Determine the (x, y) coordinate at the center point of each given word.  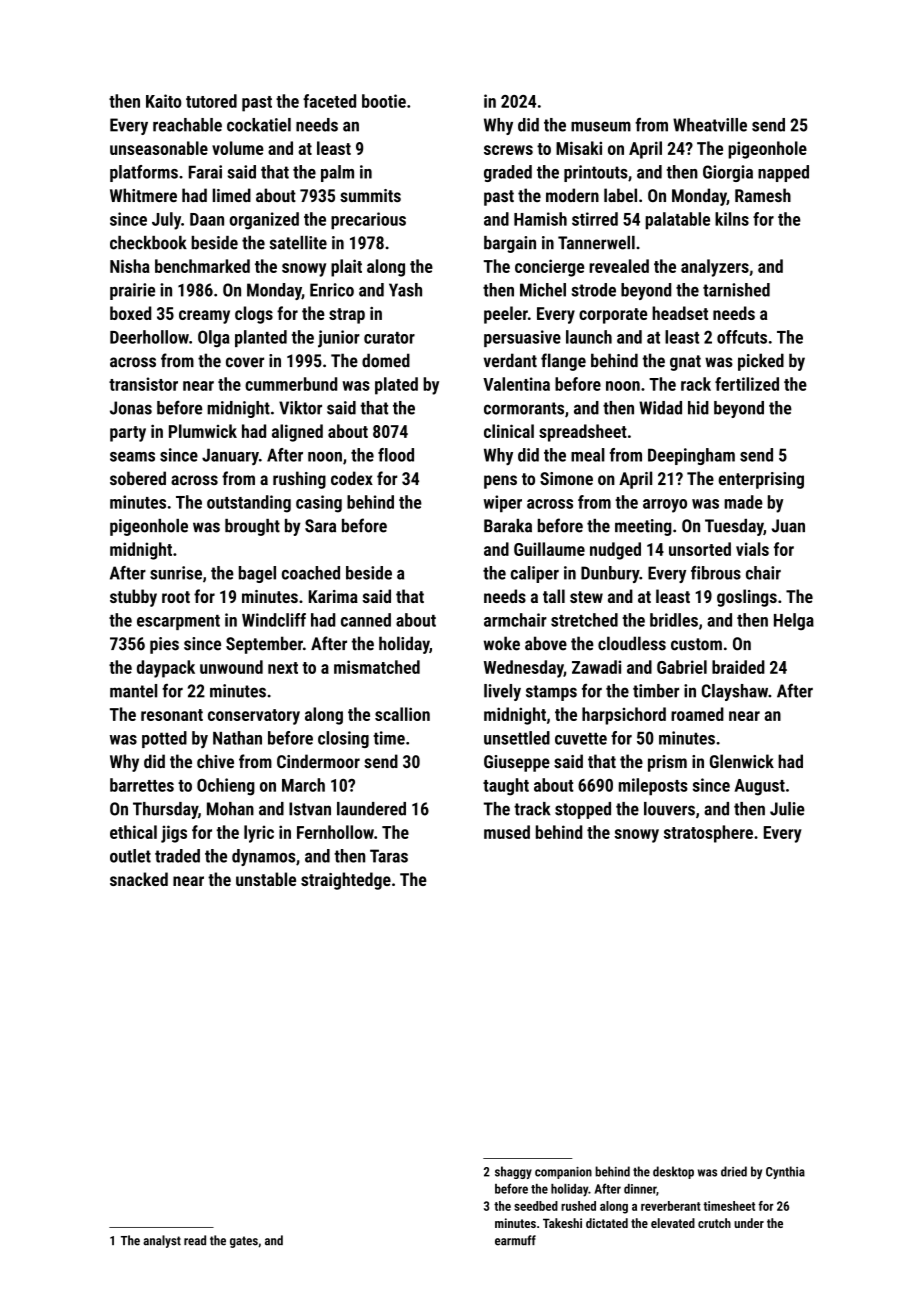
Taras (389, 856)
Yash (405, 290)
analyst (162, 1241)
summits (370, 195)
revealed (619, 266)
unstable (266, 879)
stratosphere (708, 834)
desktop (673, 1172)
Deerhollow (149, 337)
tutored (211, 101)
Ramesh (763, 195)
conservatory (254, 717)
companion (563, 1173)
